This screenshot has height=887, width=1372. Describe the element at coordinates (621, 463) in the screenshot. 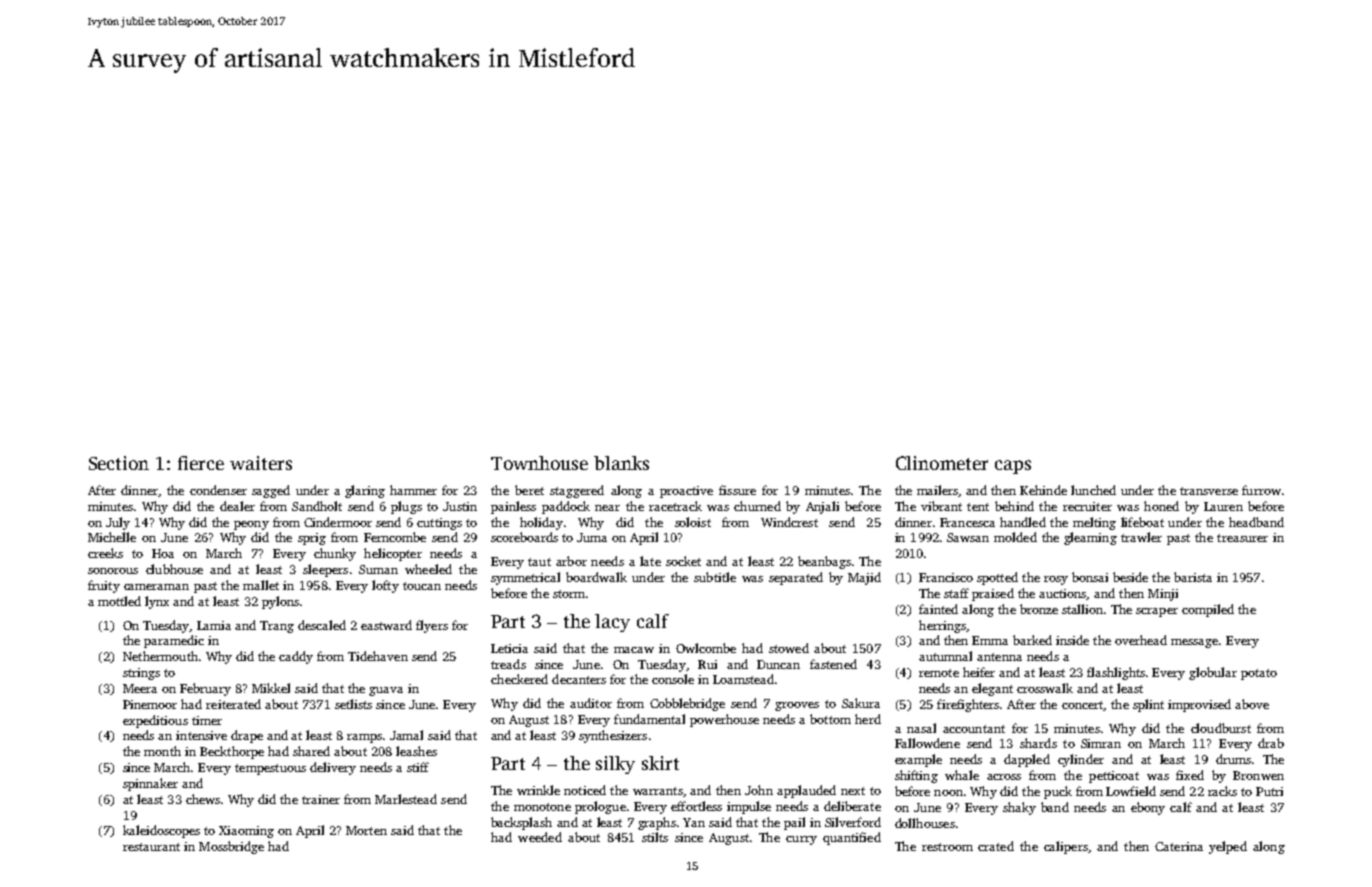

I see `blanks` at that location.
